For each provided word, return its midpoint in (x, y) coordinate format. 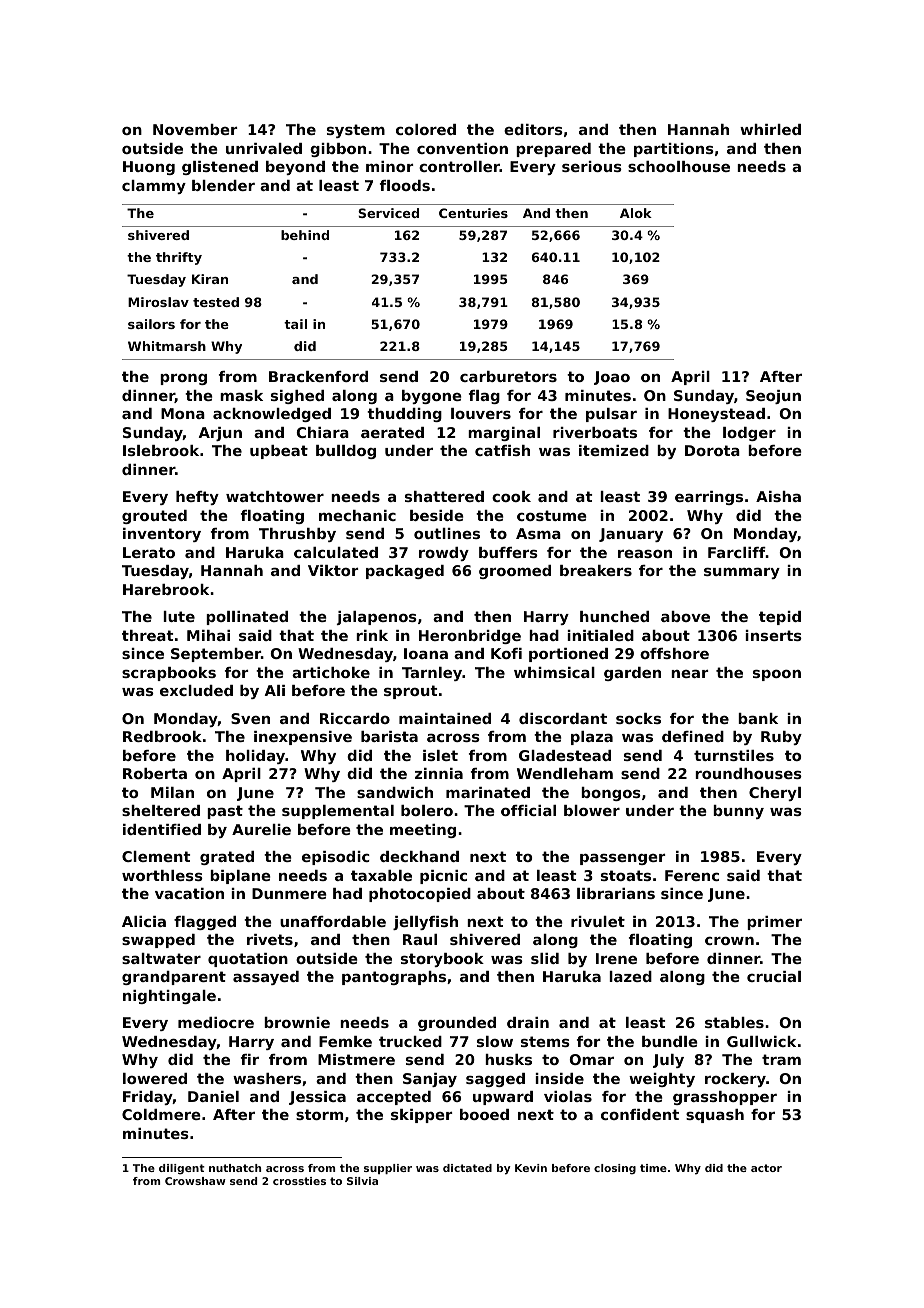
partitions (674, 150)
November (195, 129)
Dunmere (289, 893)
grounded (457, 1024)
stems (545, 1041)
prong (183, 379)
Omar (592, 1059)
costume (552, 515)
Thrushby (297, 535)
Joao (612, 378)
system (356, 131)
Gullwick (761, 1041)
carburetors (508, 376)
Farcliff (737, 552)
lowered (155, 1078)
